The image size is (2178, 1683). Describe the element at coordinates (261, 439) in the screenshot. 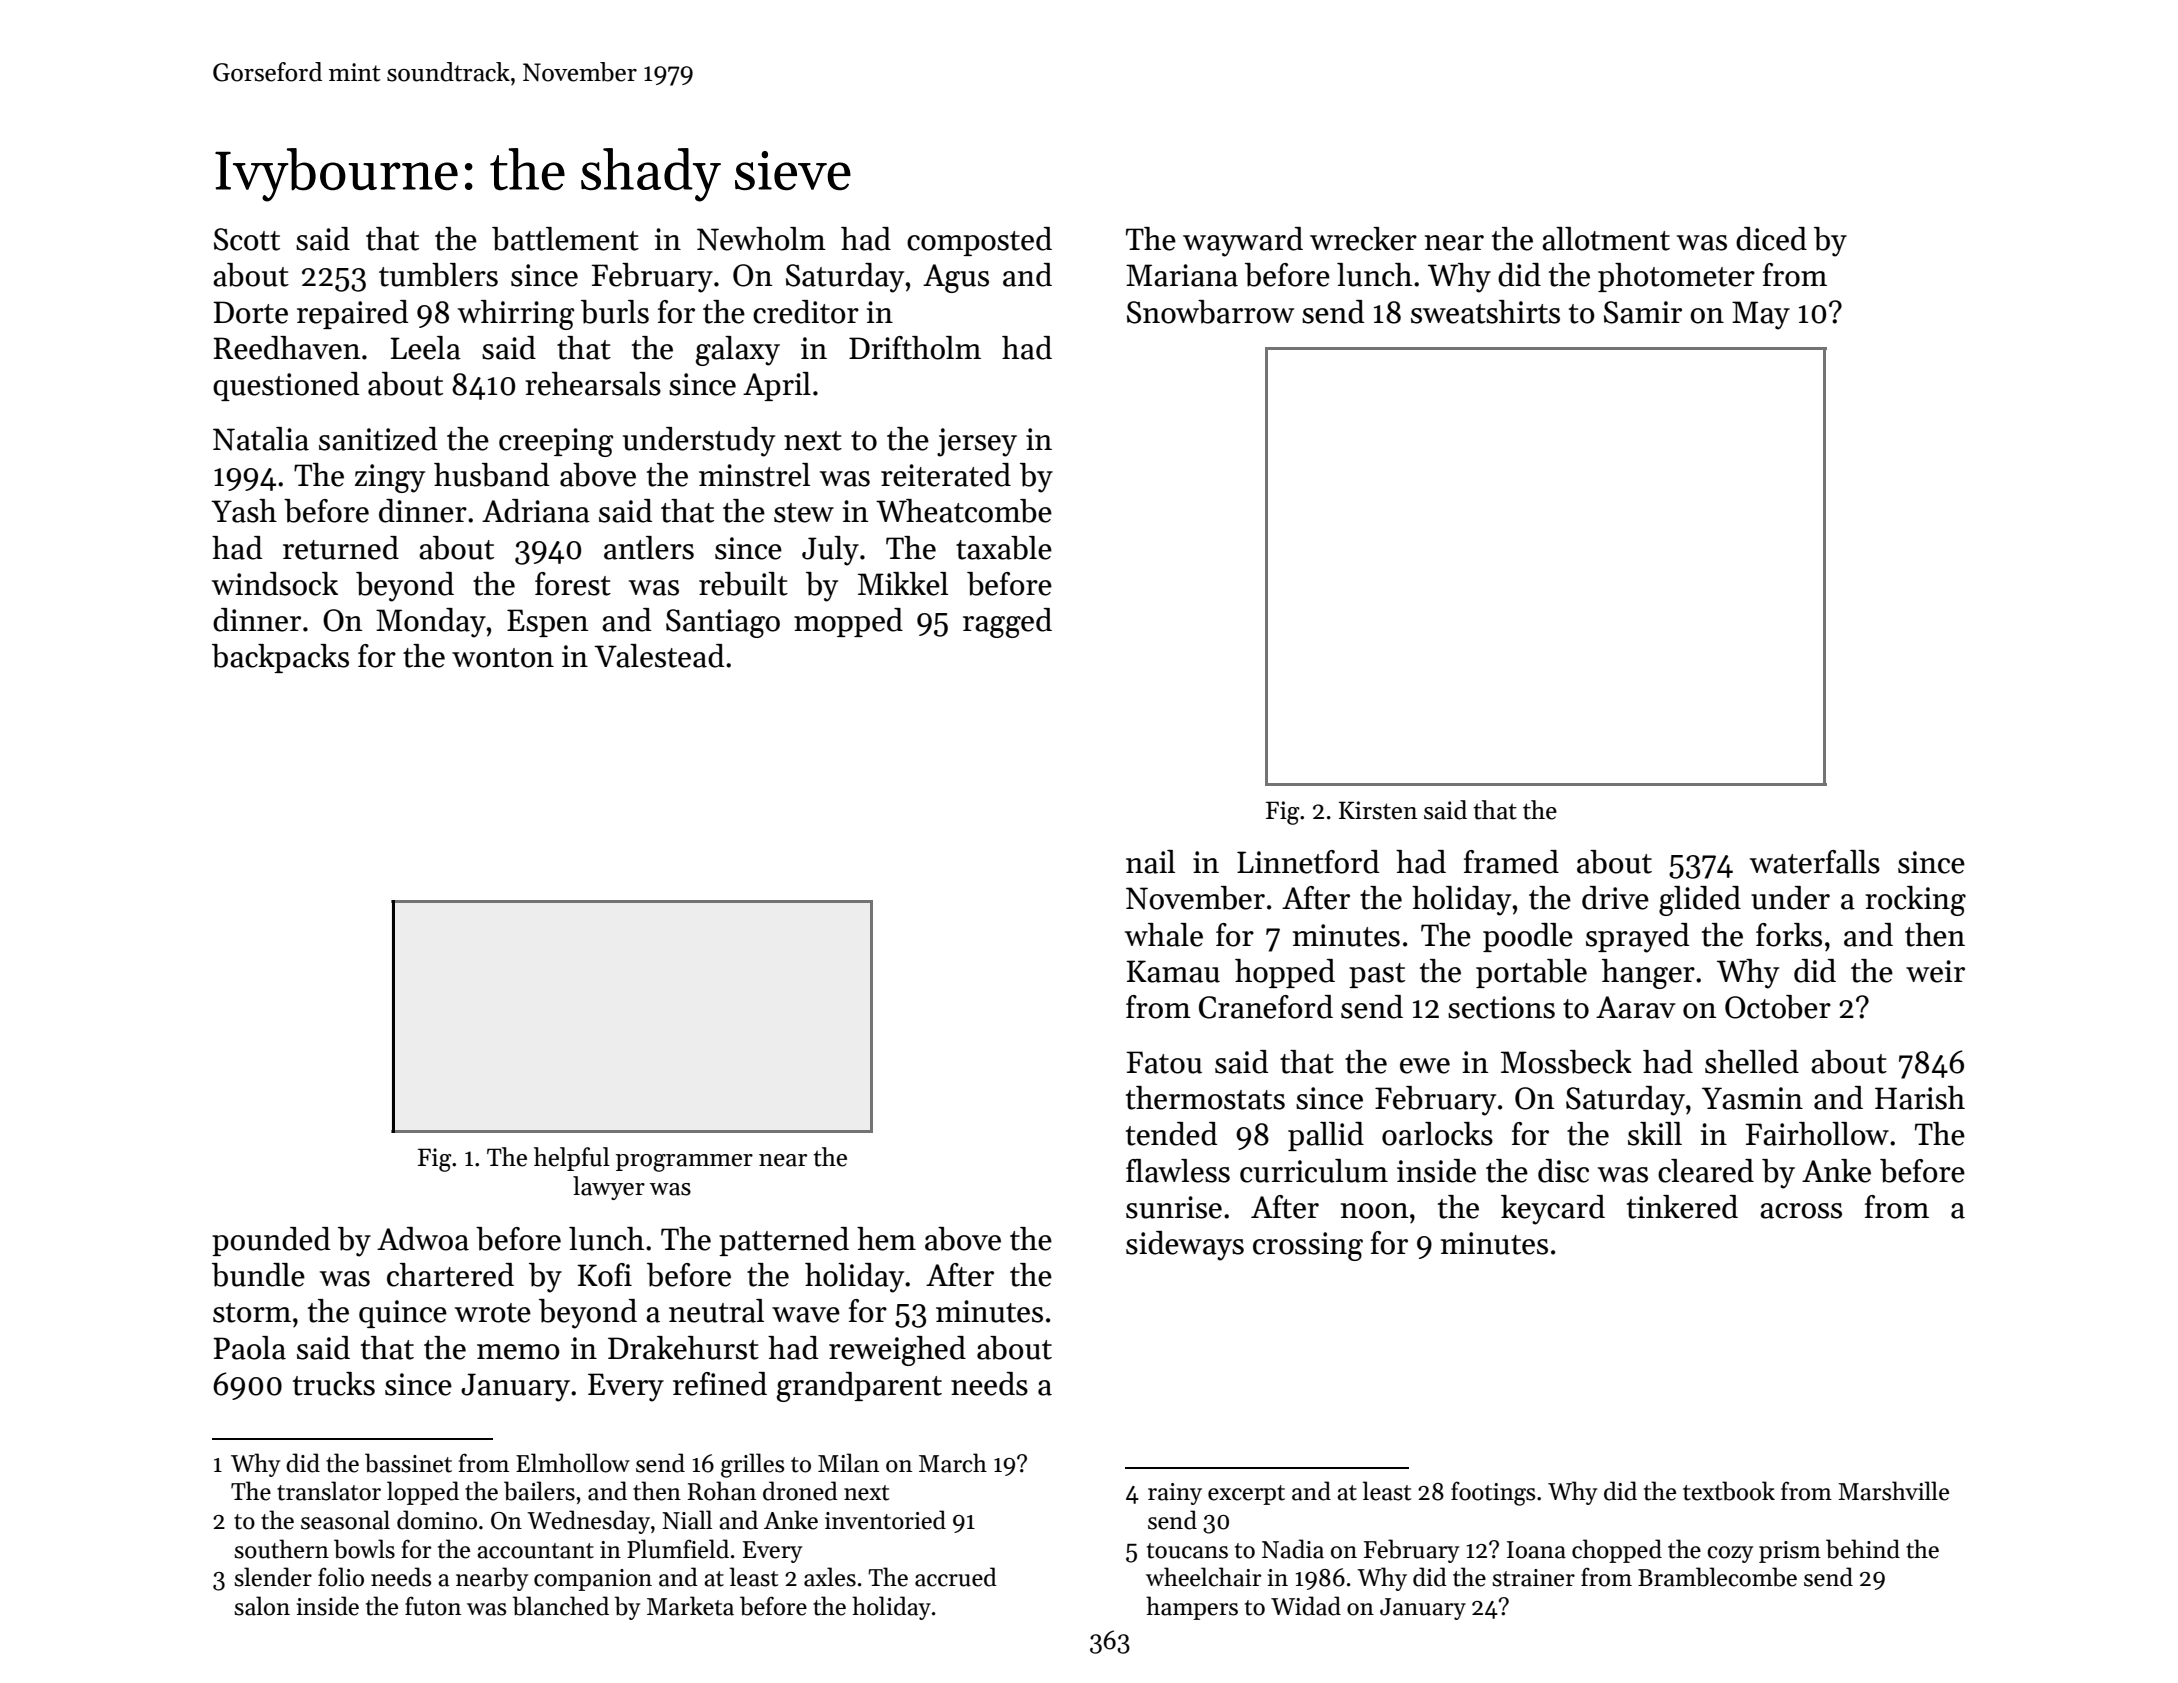

I see `Natalia` at that location.
